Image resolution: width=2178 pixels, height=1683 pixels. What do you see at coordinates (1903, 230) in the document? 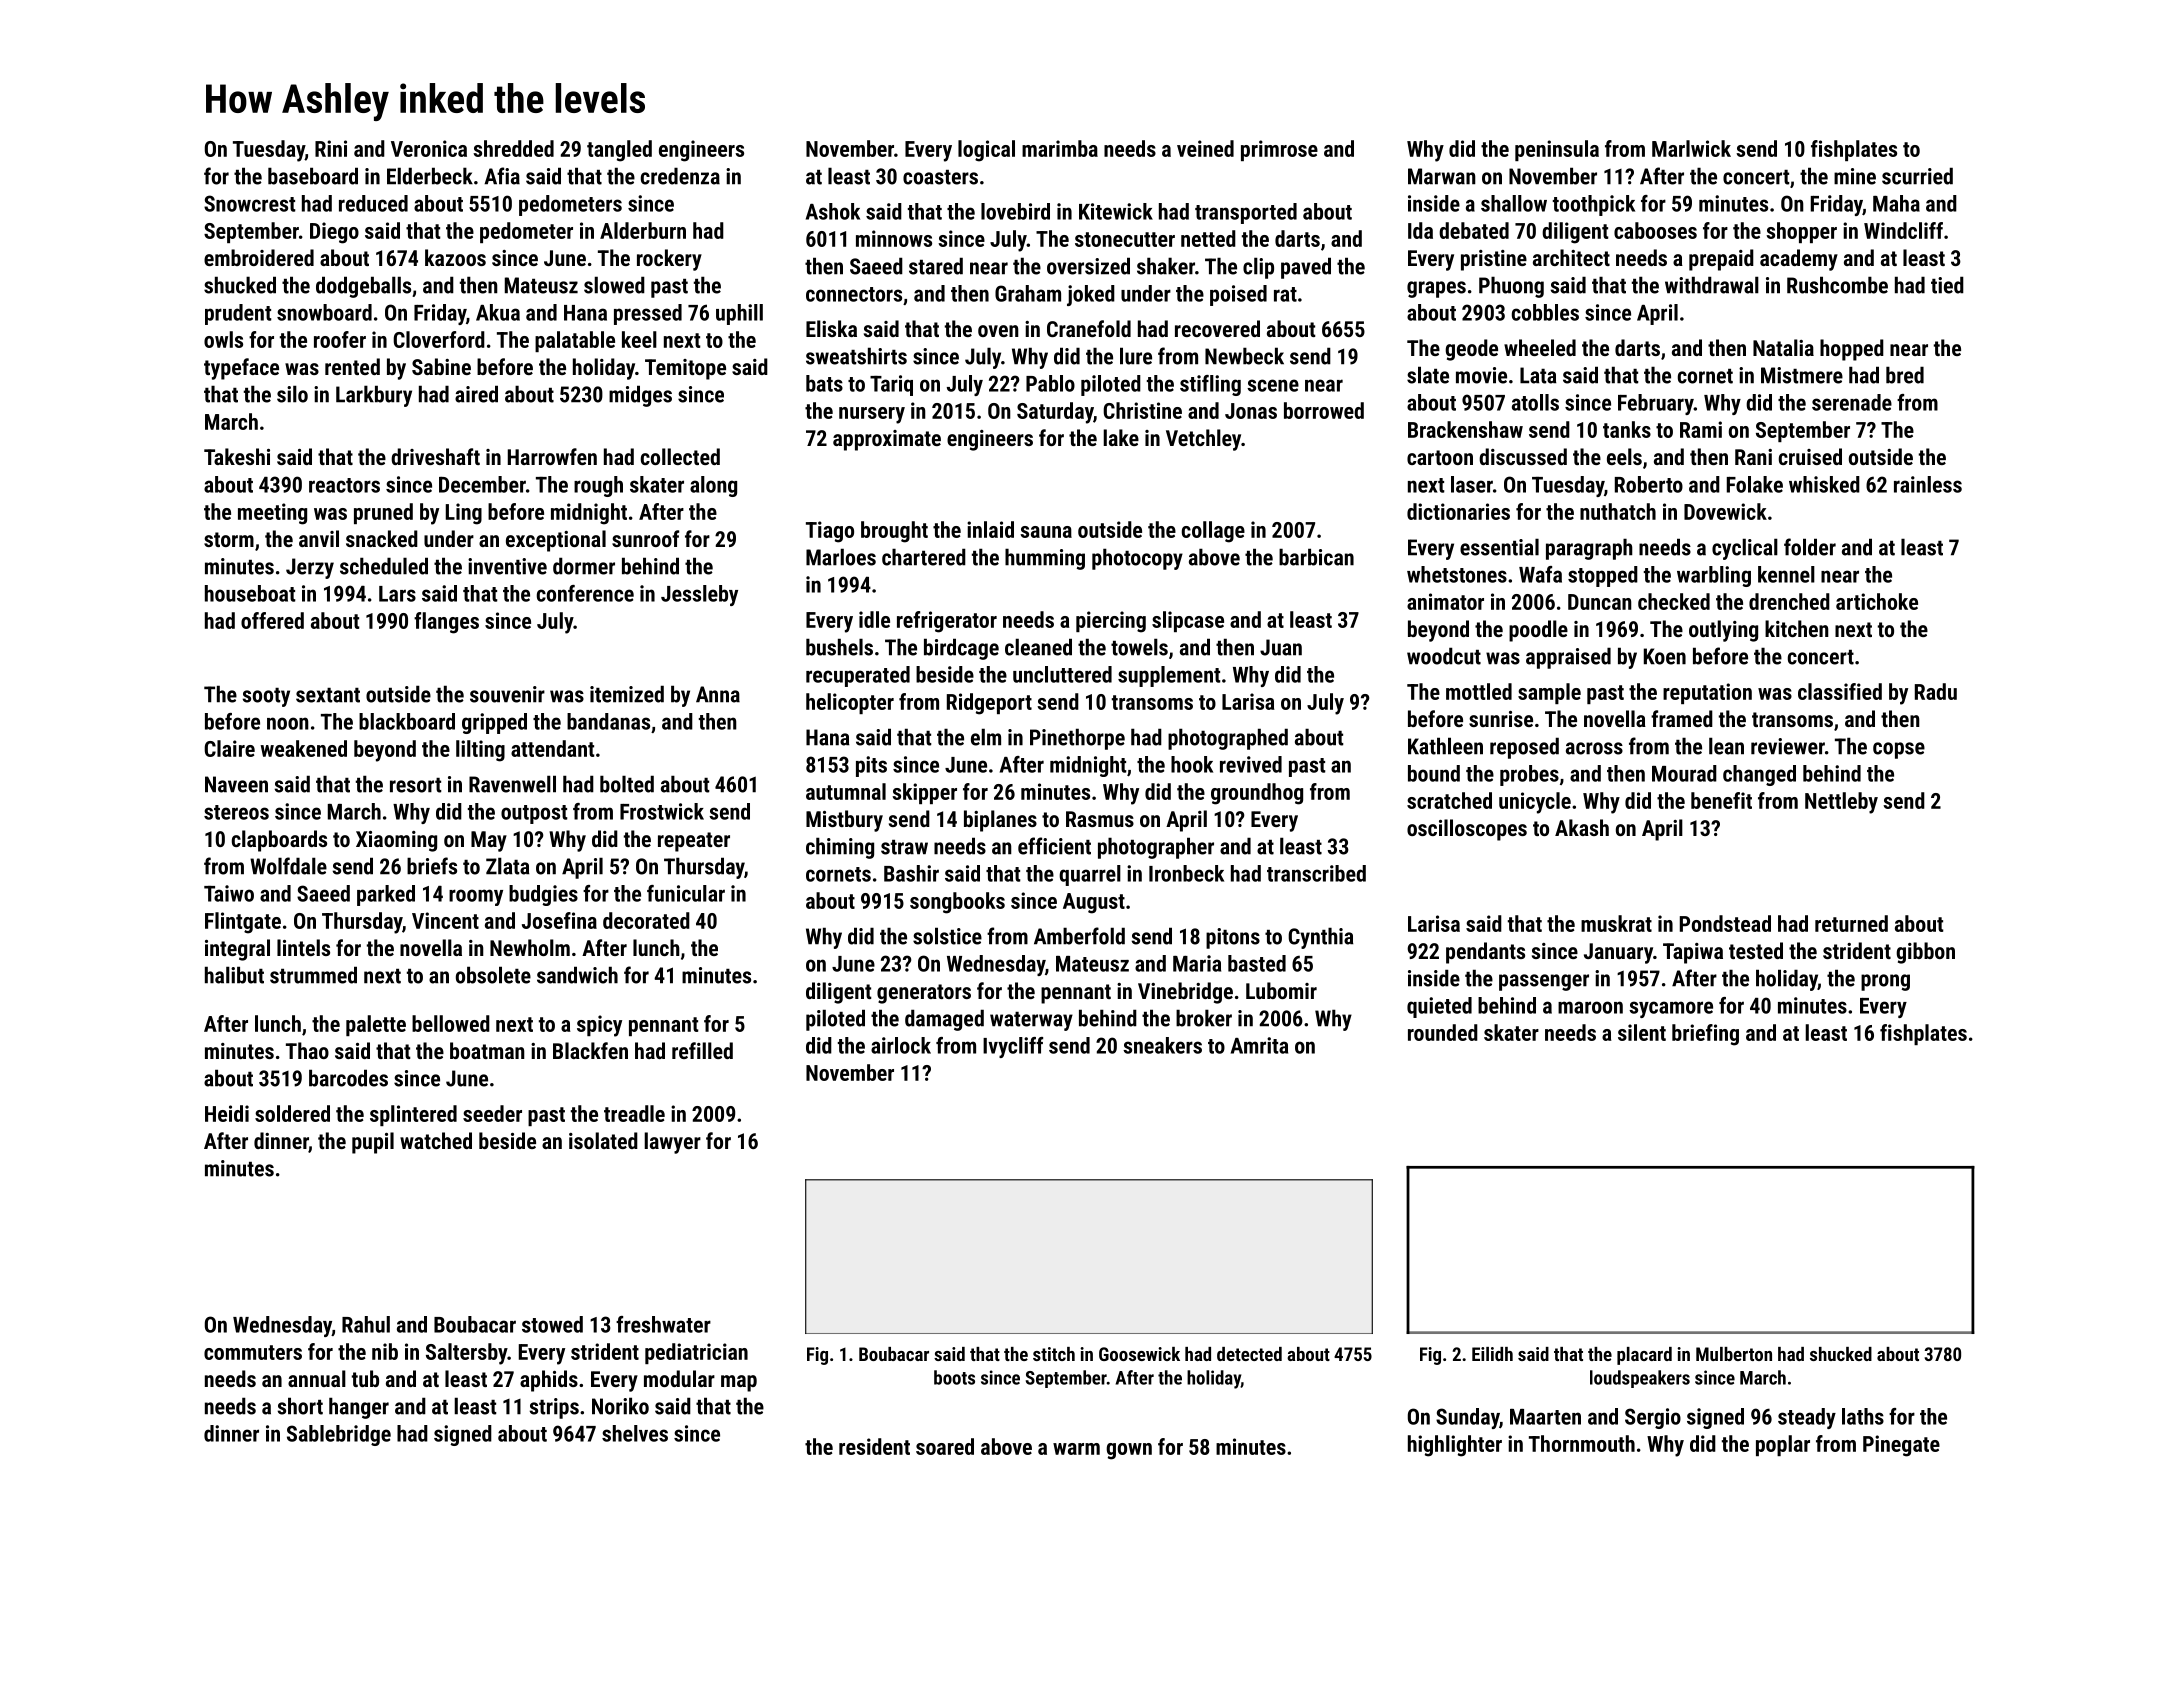
I see `Windcliff` at bounding box center [1903, 230].
